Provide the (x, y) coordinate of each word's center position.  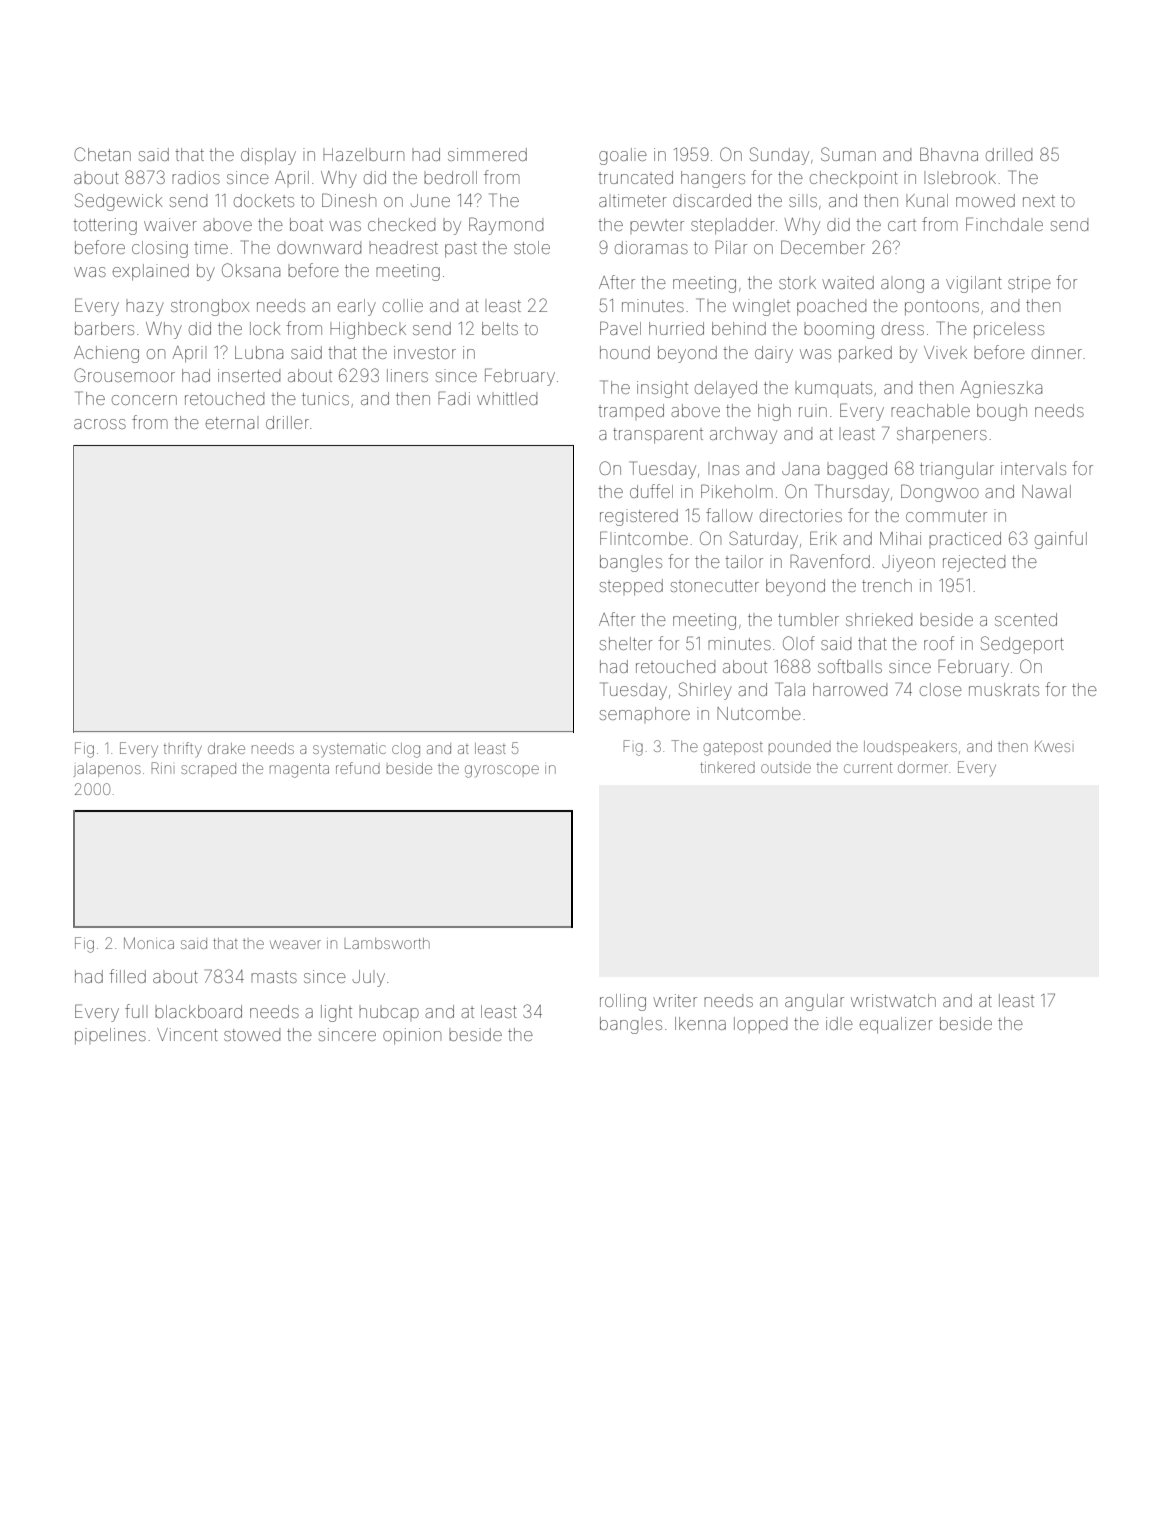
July (369, 978)
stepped (631, 587)
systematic (349, 750)
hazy (145, 309)
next (1039, 201)
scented (1026, 619)
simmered (487, 154)
